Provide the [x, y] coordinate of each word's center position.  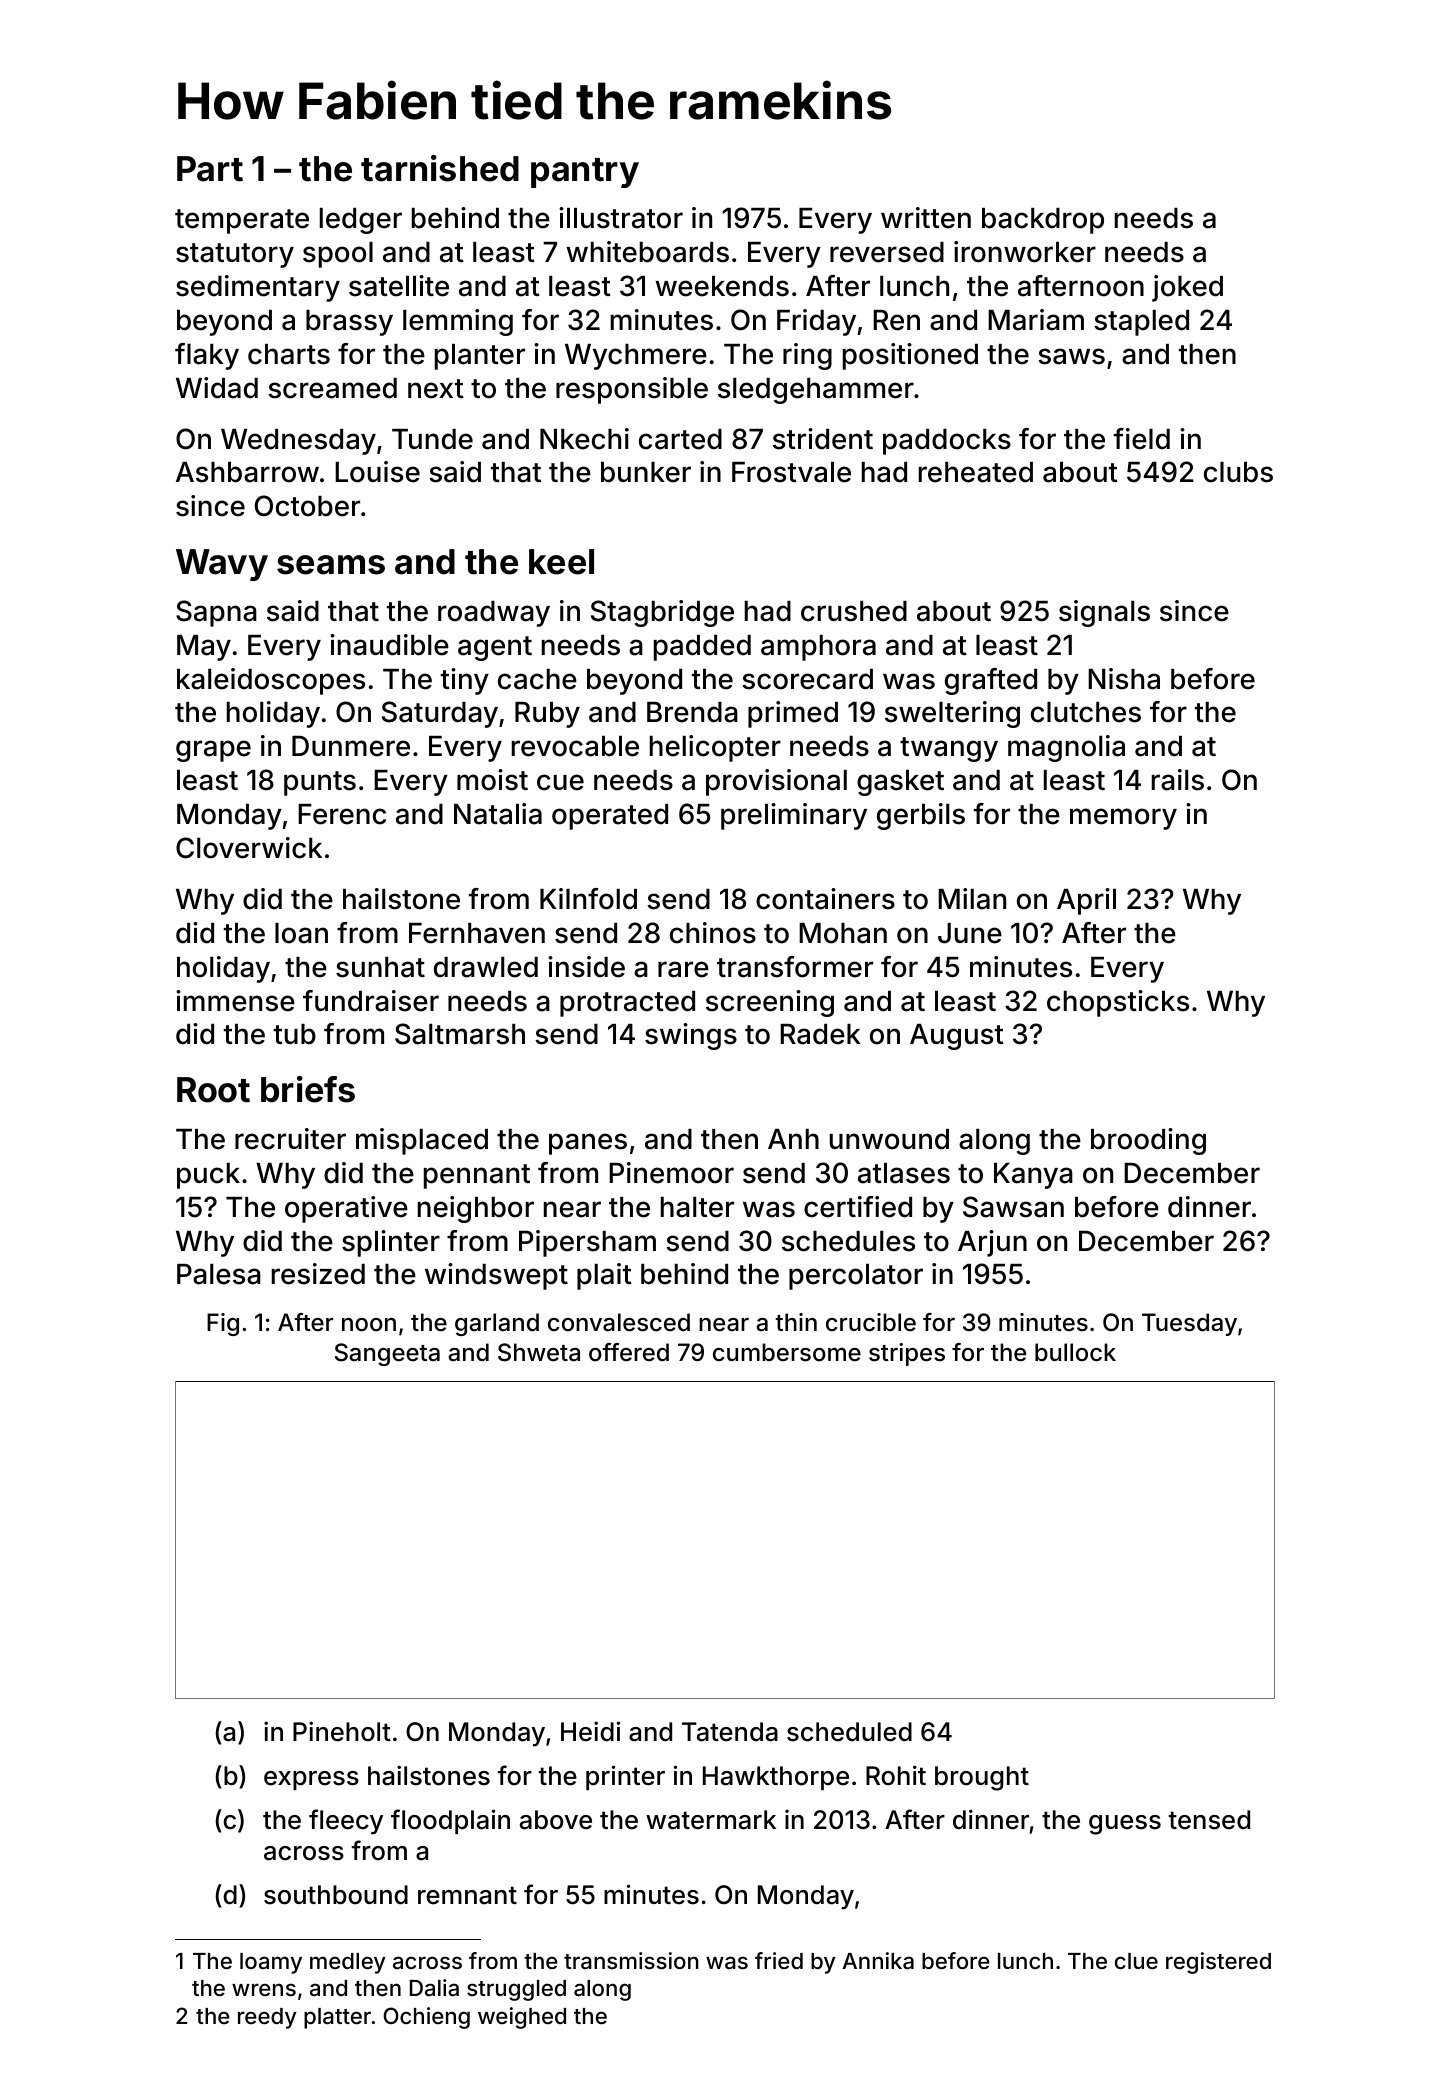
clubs [1238, 472]
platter [337, 2018]
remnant [467, 1895]
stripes [907, 1354]
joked [1187, 288]
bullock [1075, 1352]
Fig [223, 1324]
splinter [391, 1243]
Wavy [222, 565]
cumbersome [787, 1352]
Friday [816, 322]
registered [1218, 1963]
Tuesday [1189, 1324]
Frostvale [791, 472]
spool [338, 255]
